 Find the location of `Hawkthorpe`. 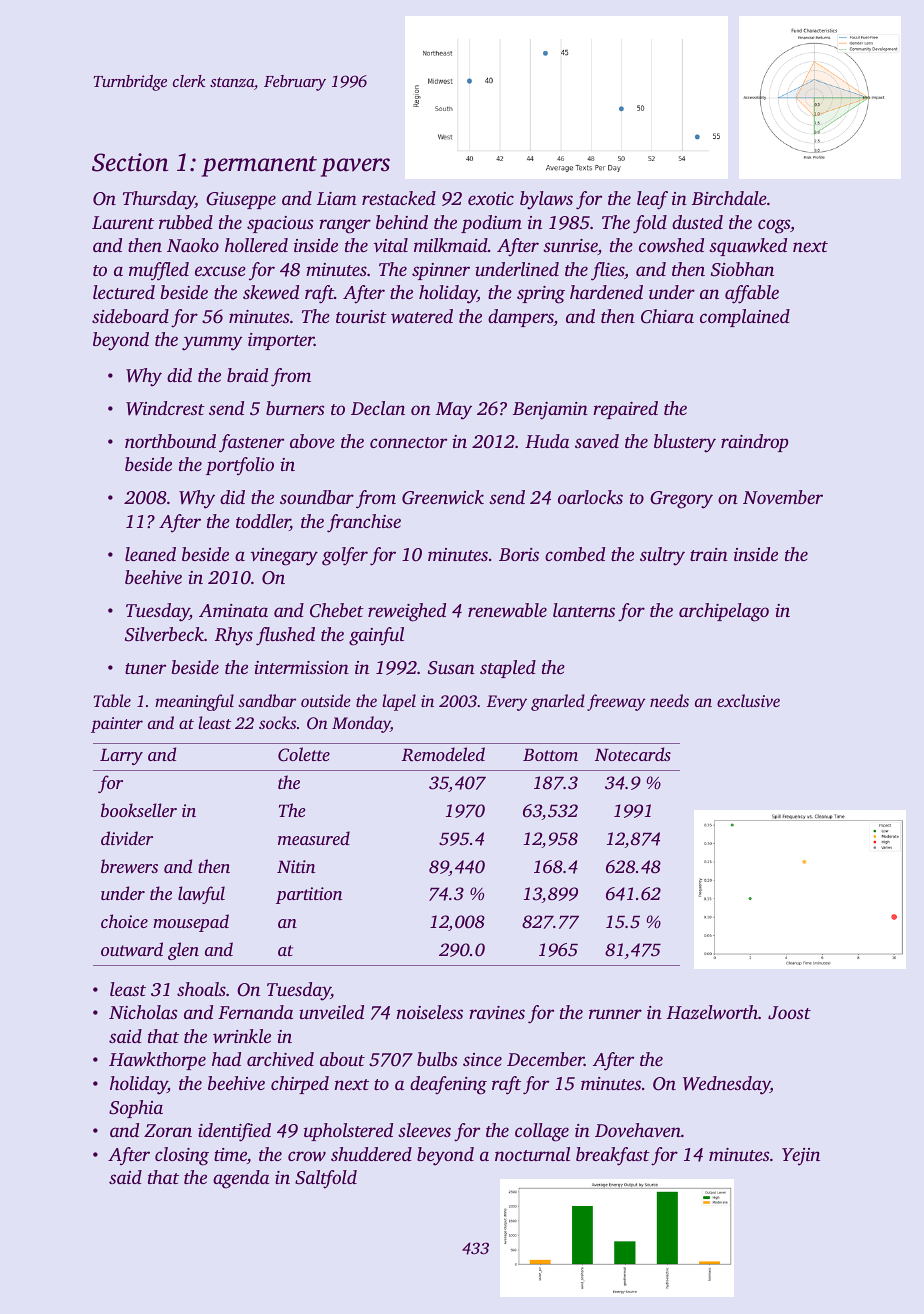

Hawkthorpe is located at coordinates (157, 1061).
